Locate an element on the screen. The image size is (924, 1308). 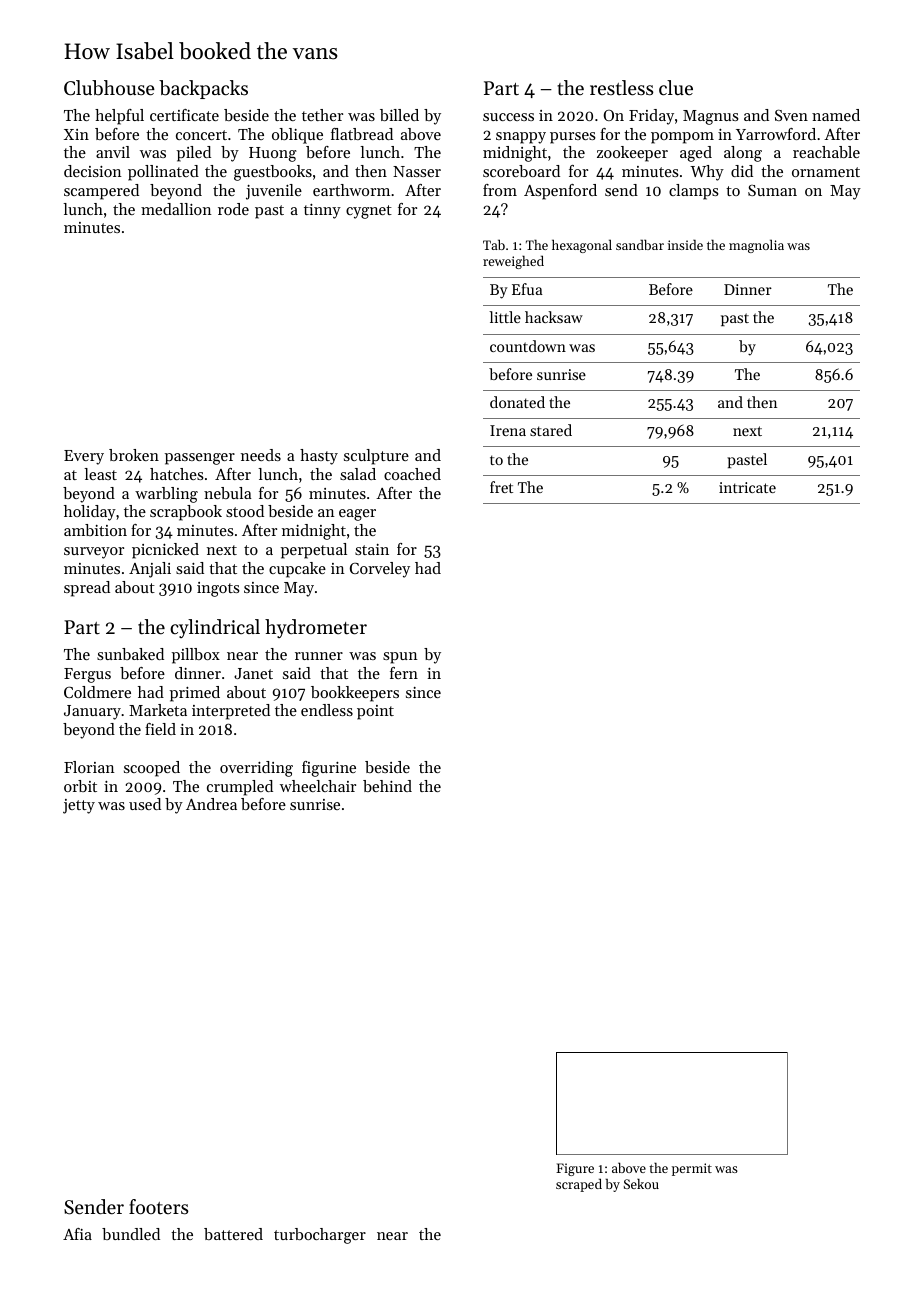
Sekou is located at coordinates (641, 1183).
